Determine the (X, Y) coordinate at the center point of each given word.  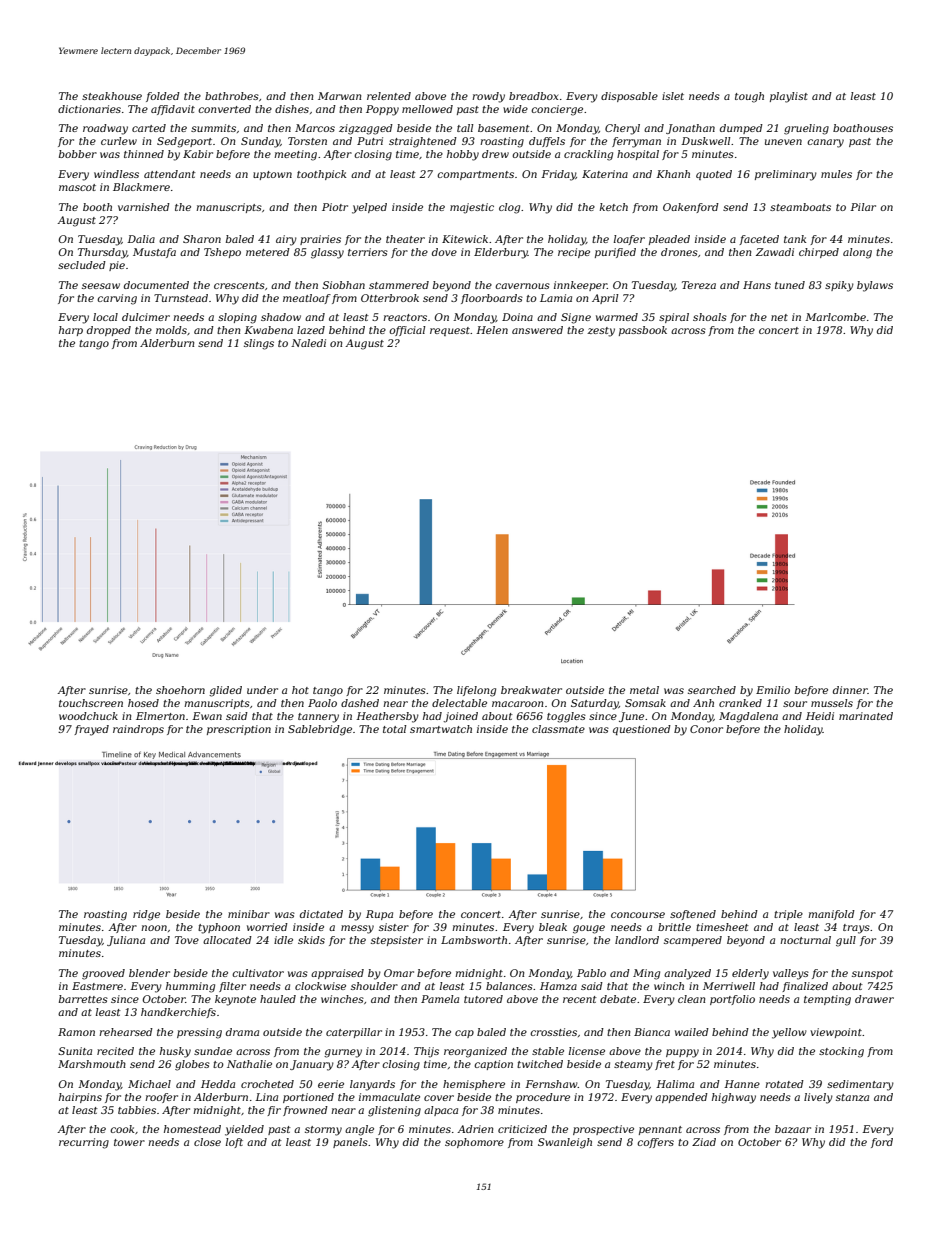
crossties (553, 1032)
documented (156, 285)
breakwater (531, 690)
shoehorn (180, 690)
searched (712, 690)
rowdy (488, 97)
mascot (77, 187)
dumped (741, 129)
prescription (239, 730)
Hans (757, 285)
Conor (706, 729)
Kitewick (465, 239)
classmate (558, 729)
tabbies (137, 1110)
